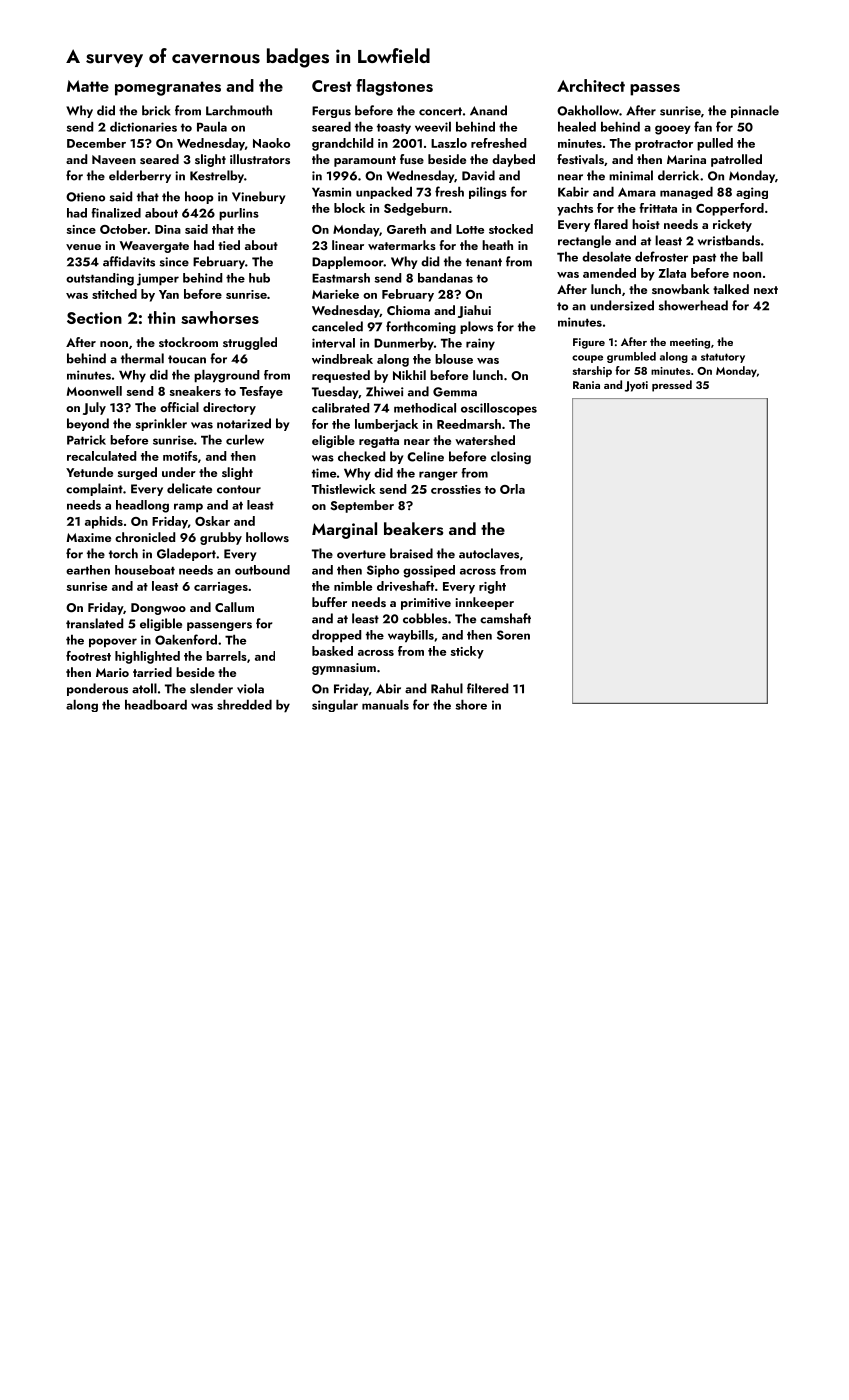 The image size is (849, 1400). What do you see at coordinates (755, 111) in the image?
I see `pinnacle` at bounding box center [755, 111].
